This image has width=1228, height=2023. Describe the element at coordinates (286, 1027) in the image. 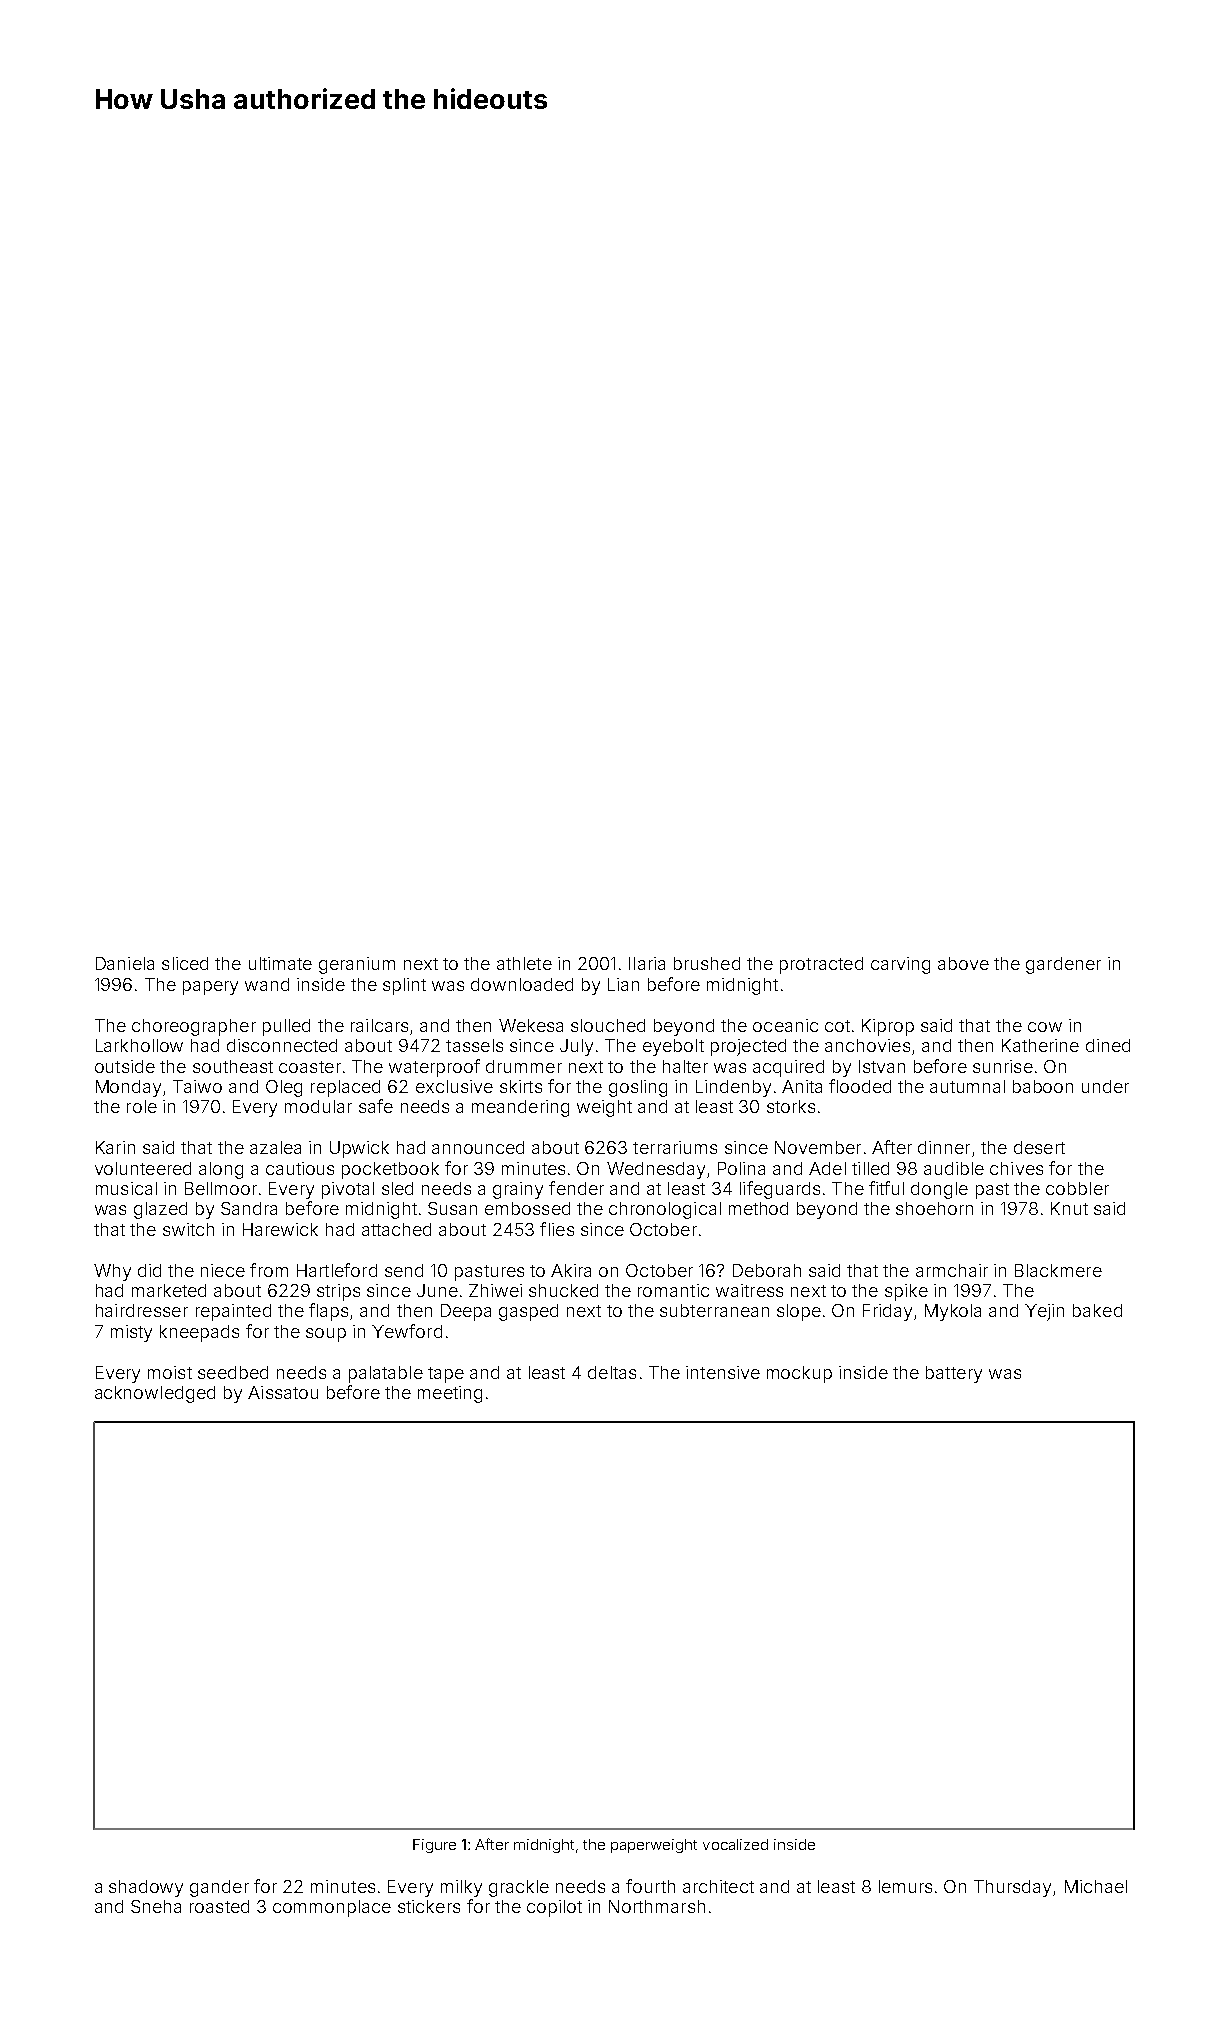

I see `pulled` at that location.
